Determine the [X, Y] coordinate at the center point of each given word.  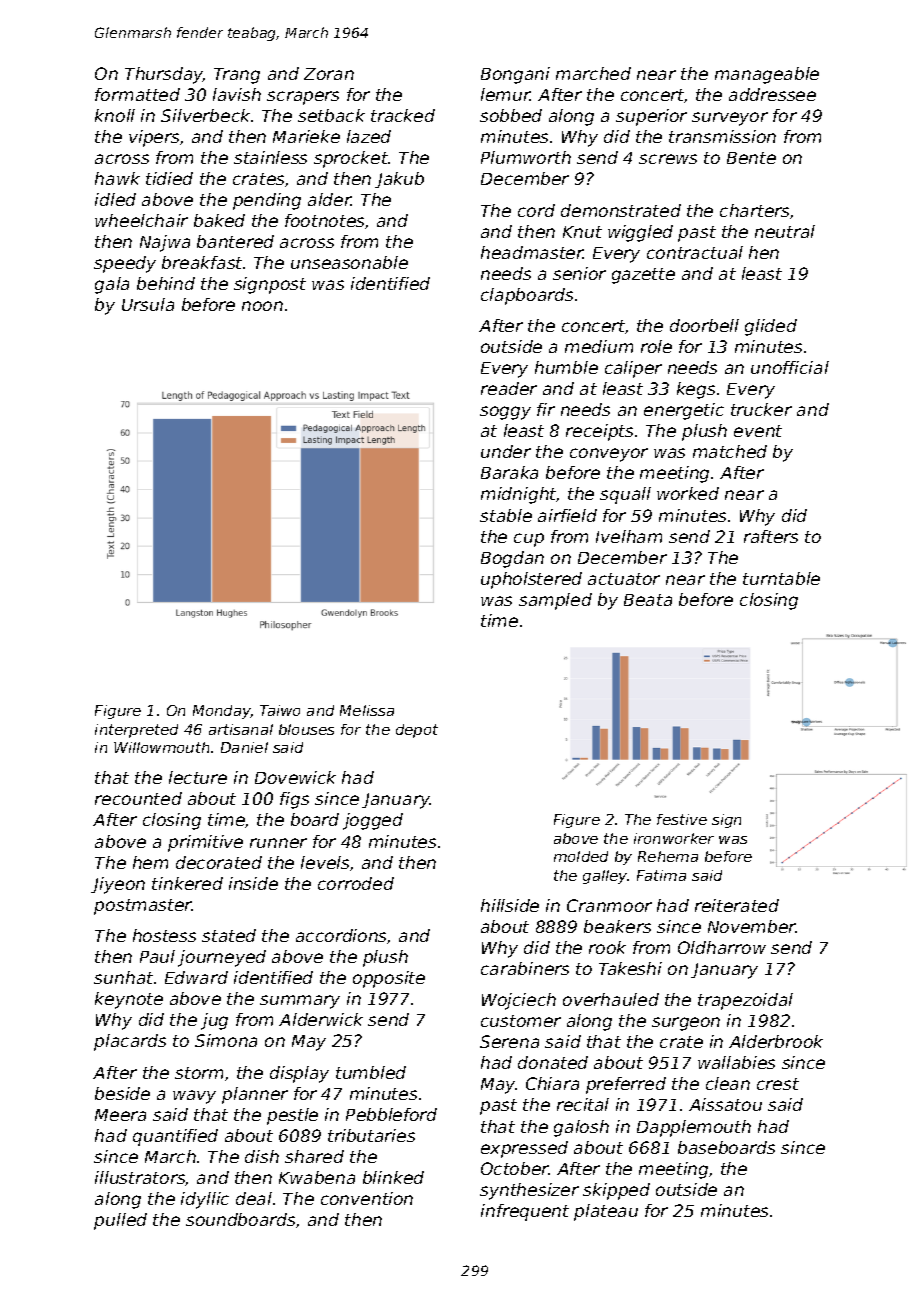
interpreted [136, 731]
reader [509, 388]
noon [262, 306]
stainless [270, 157]
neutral [785, 231]
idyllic [205, 1200]
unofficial [790, 367]
